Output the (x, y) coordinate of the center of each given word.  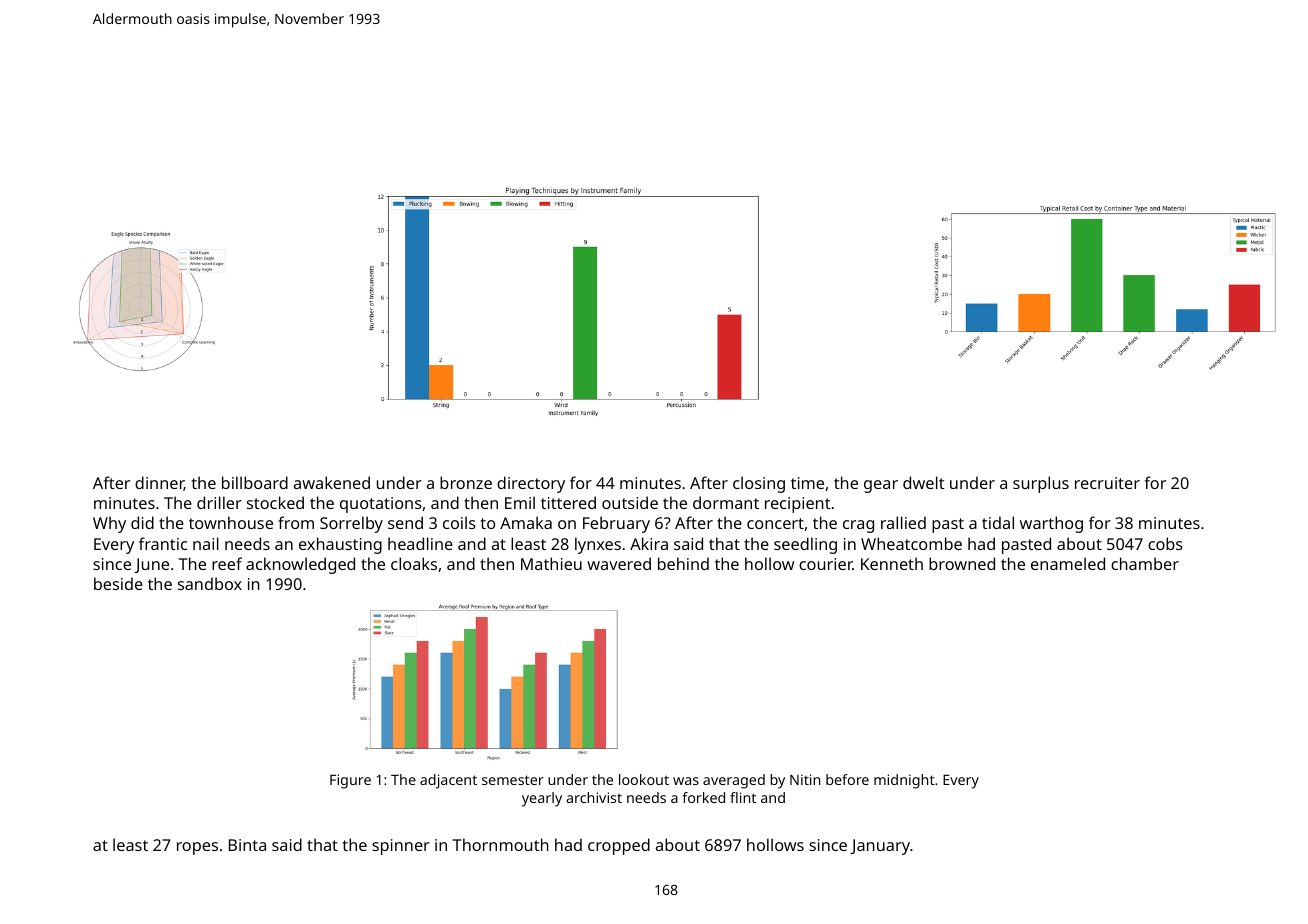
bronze (466, 482)
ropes (197, 848)
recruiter (1107, 483)
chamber (1145, 563)
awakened (332, 482)
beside (118, 583)
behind (683, 563)
